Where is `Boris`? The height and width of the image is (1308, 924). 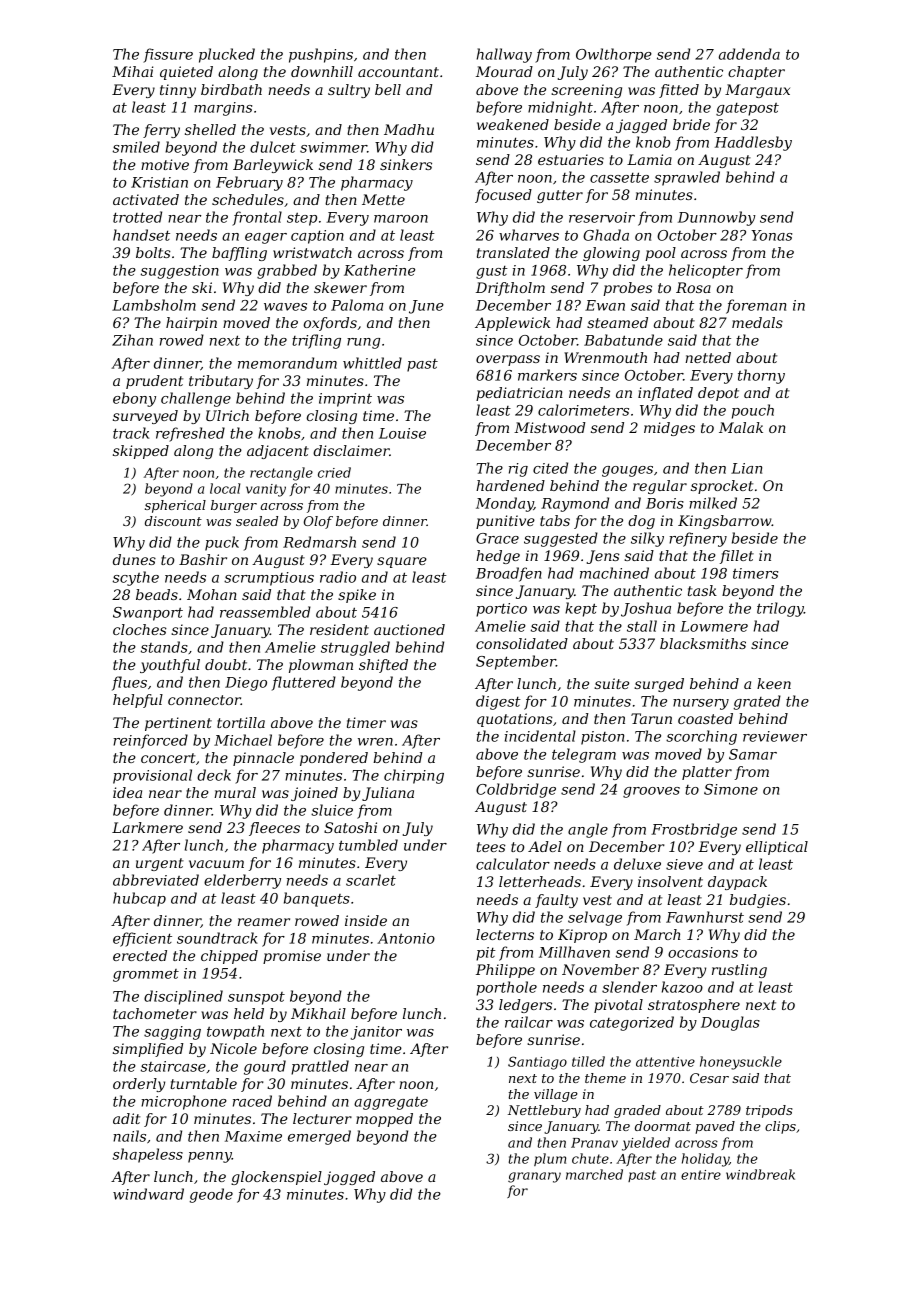 Boris is located at coordinates (665, 503).
